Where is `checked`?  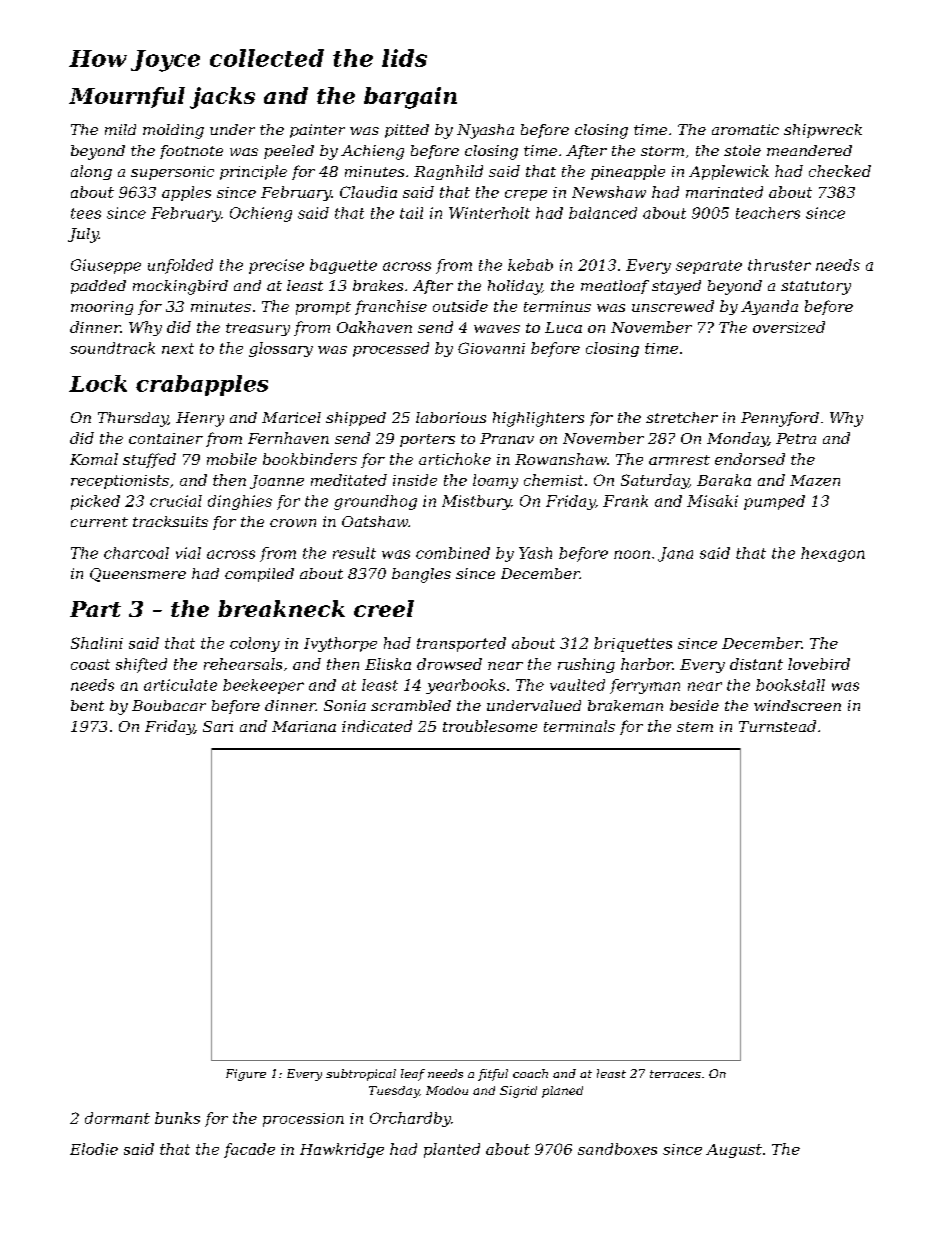
checked is located at coordinates (840, 171).
